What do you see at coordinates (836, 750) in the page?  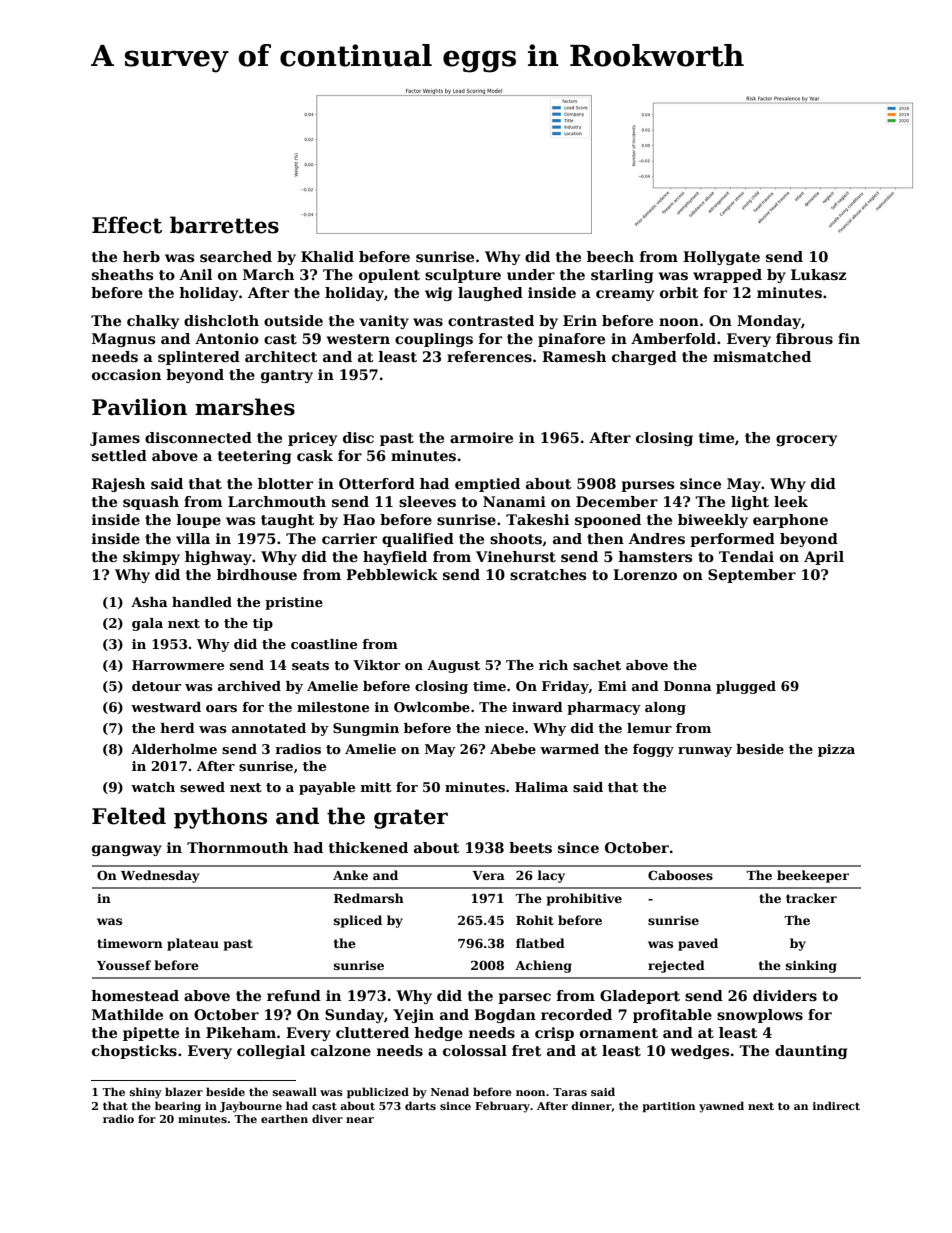 I see `pizza` at bounding box center [836, 750].
